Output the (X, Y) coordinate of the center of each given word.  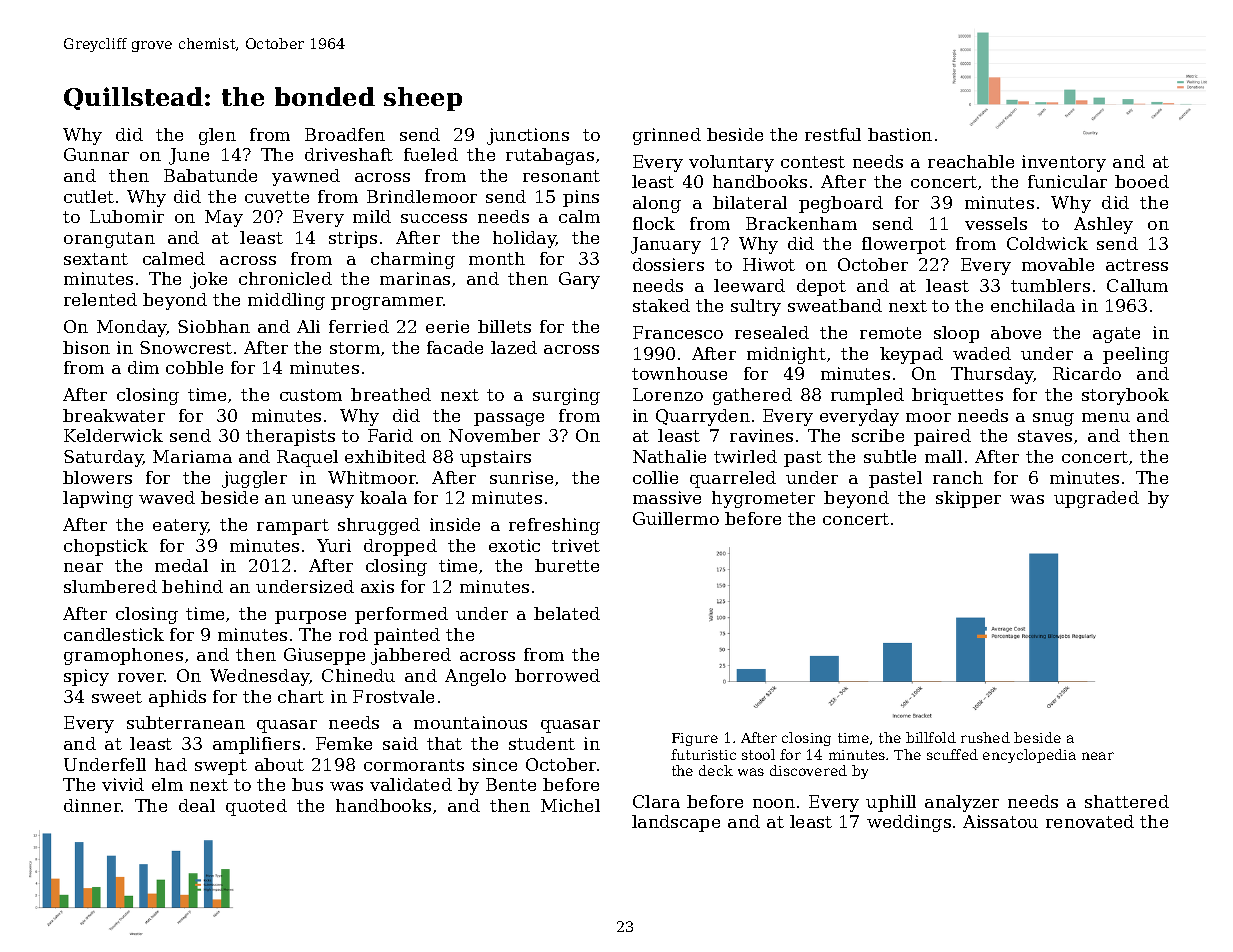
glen (217, 136)
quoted (256, 807)
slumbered (110, 586)
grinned (667, 136)
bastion (900, 134)
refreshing (554, 526)
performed (401, 615)
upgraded (1096, 499)
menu (1106, 417)
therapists (290, 437)
